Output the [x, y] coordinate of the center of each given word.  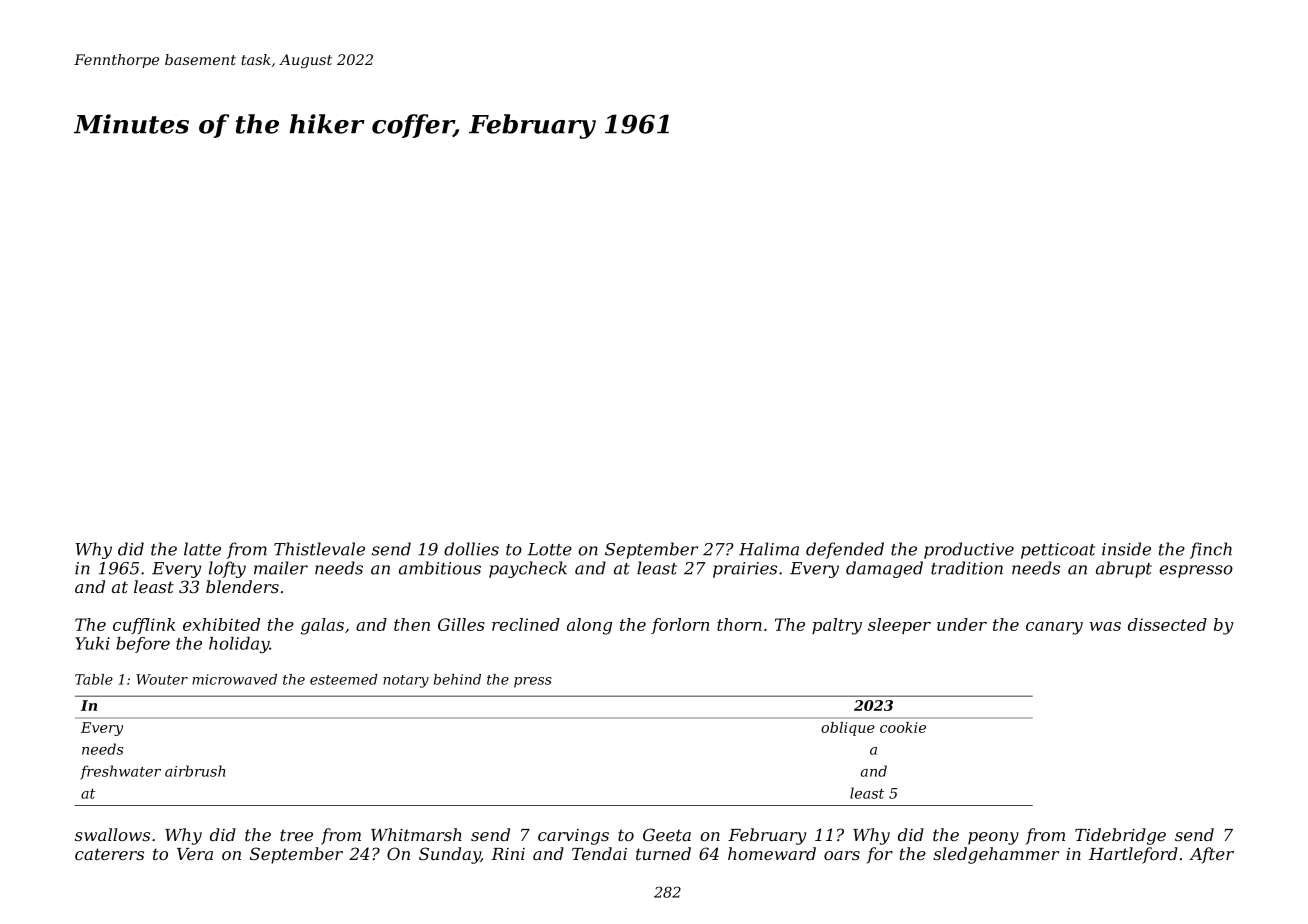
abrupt [1124, 569]
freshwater [120, 772]
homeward [772, 853]
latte [202, 549]
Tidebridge [1120, 836]
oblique [848, 729]
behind [457, 679]
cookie [903, 727]
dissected [1167, 624]
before [143, 645]
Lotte [550, 549]
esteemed [344, 679]
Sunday [450, 855]
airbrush [195, 771]
